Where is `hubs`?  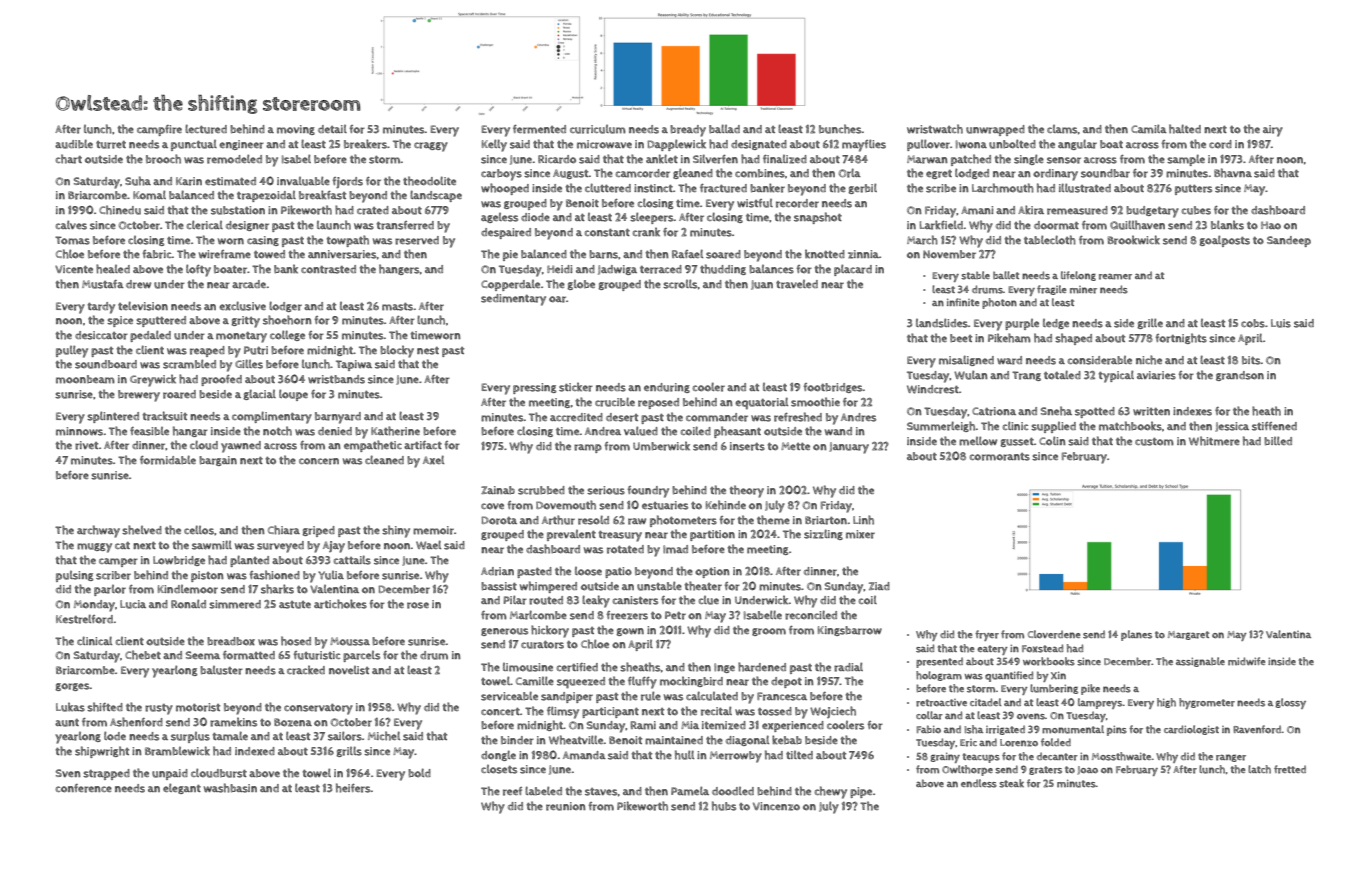
hubs is located at coordinates (724, 806).
